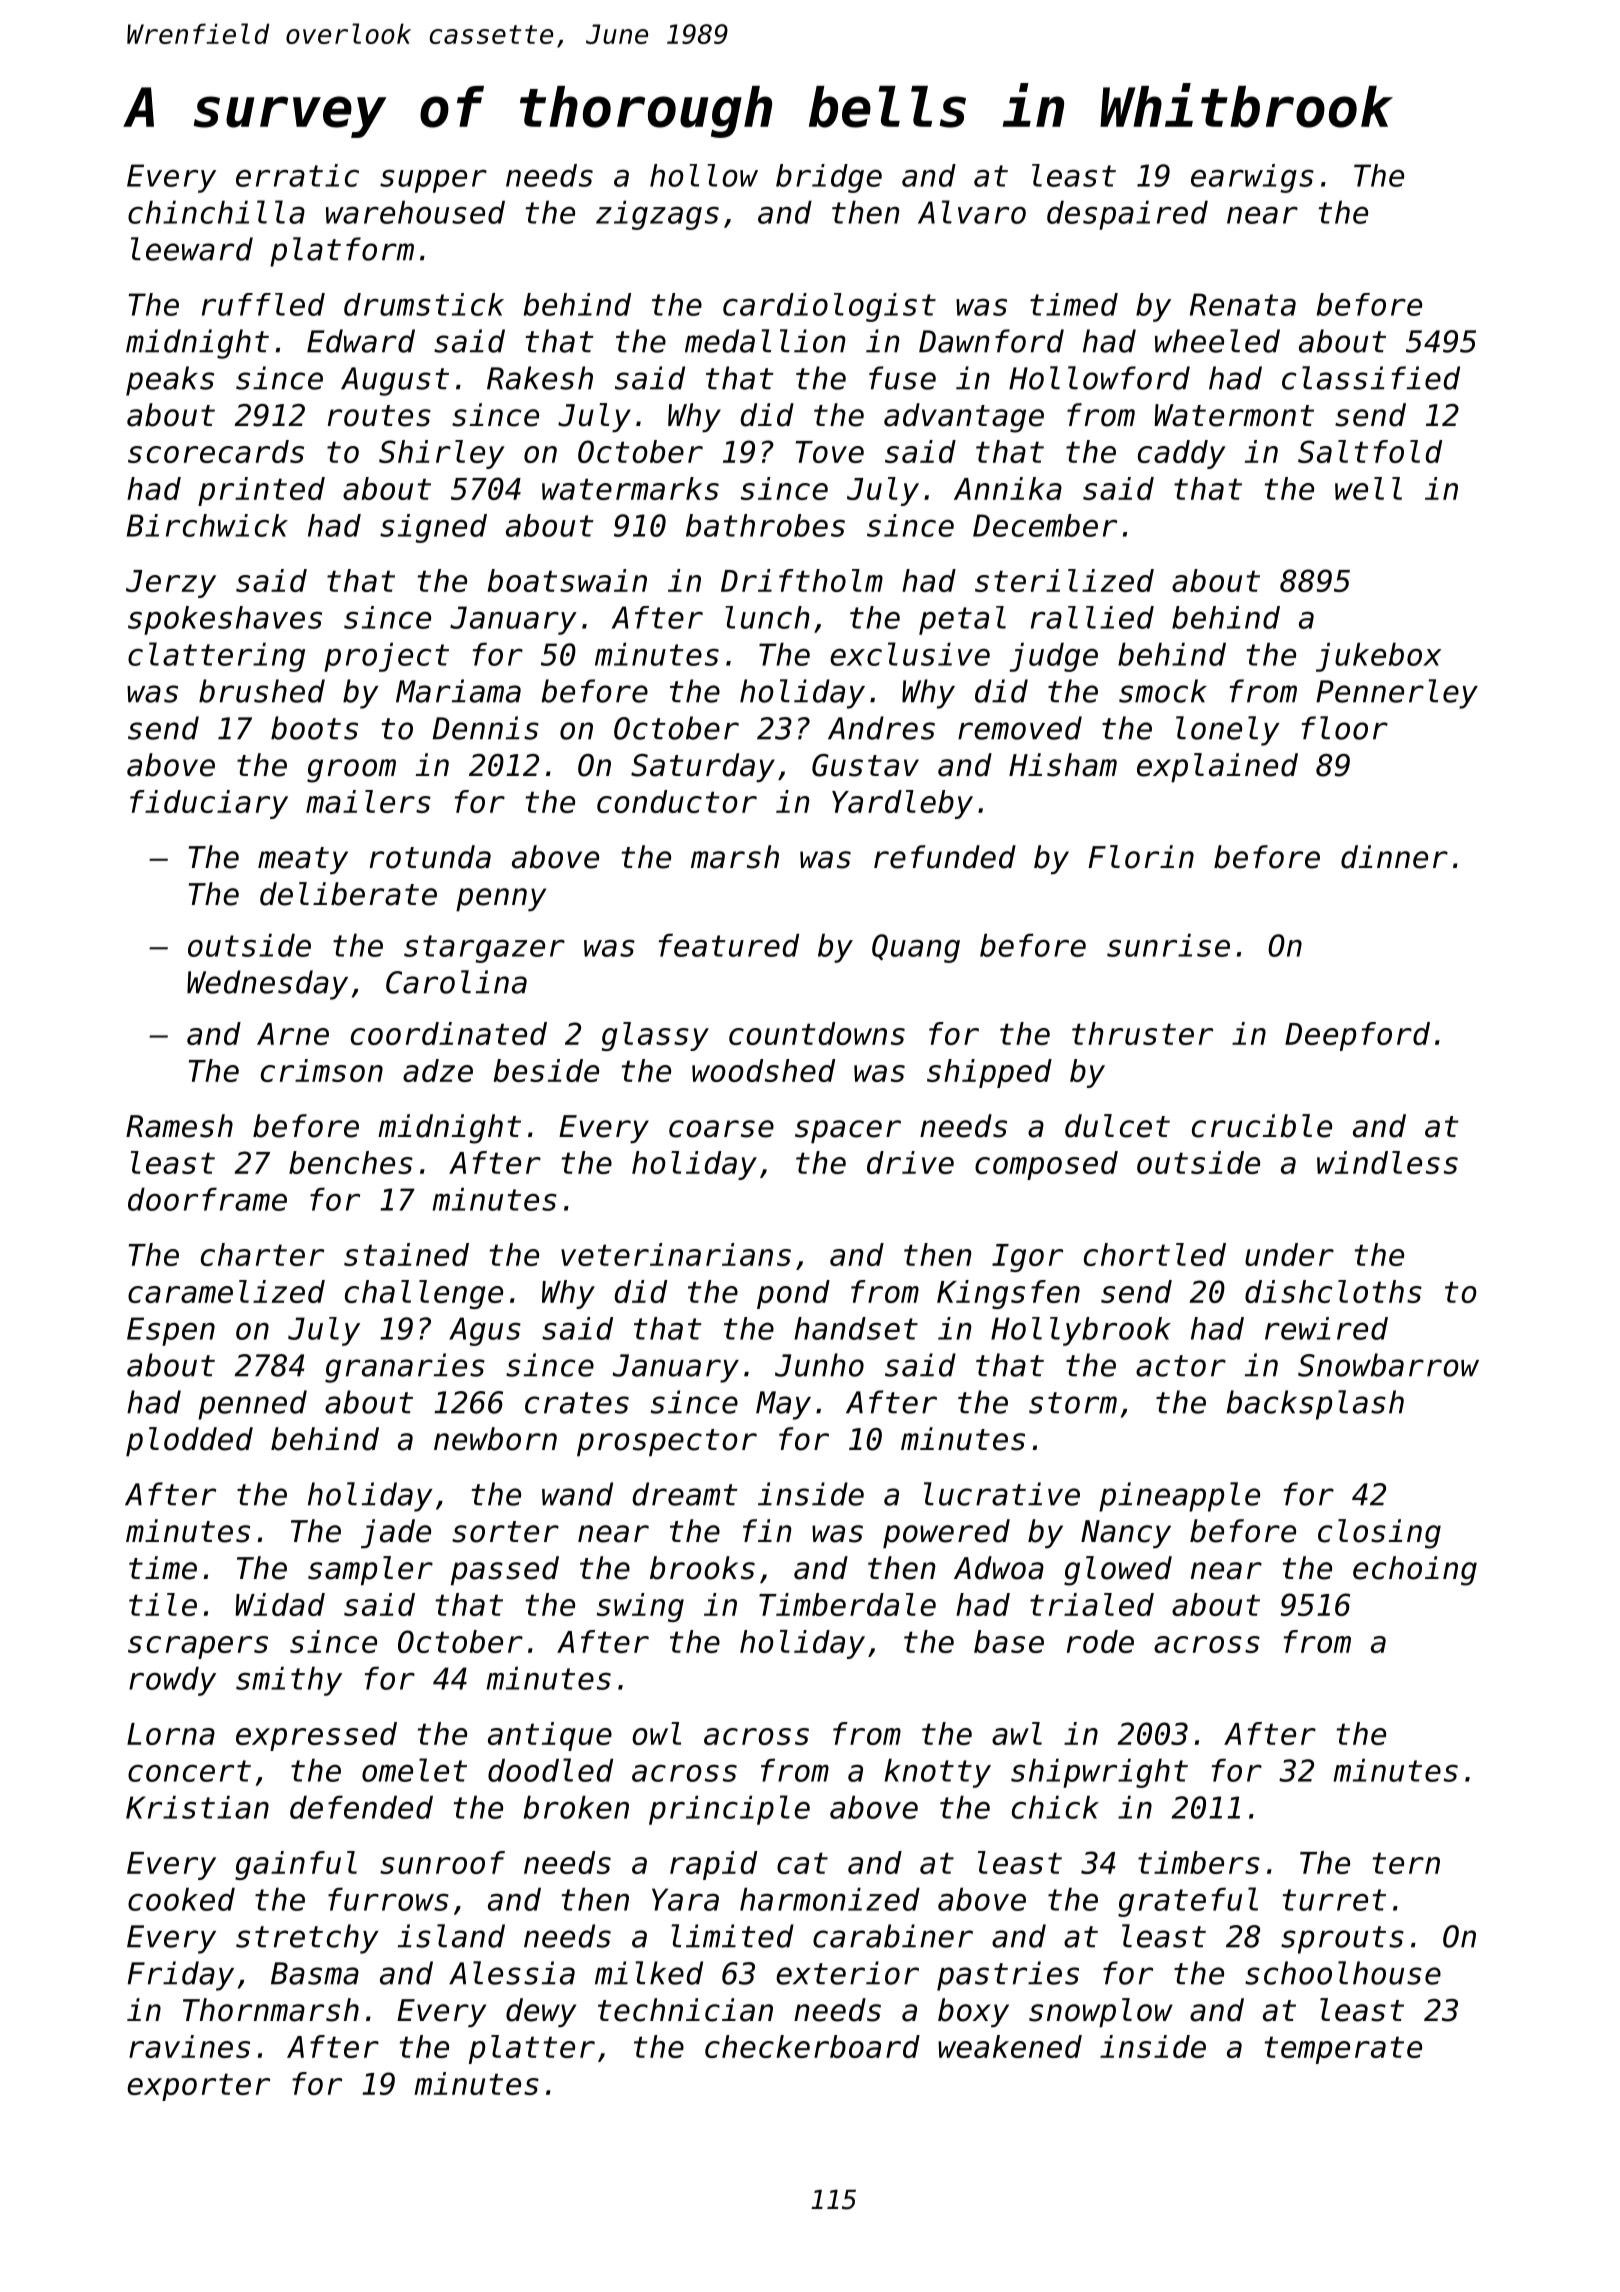 The image size is (1620, 2292). Describe the element at coordinates (197, 1807) in the page. I see `Kristian` at that location.
